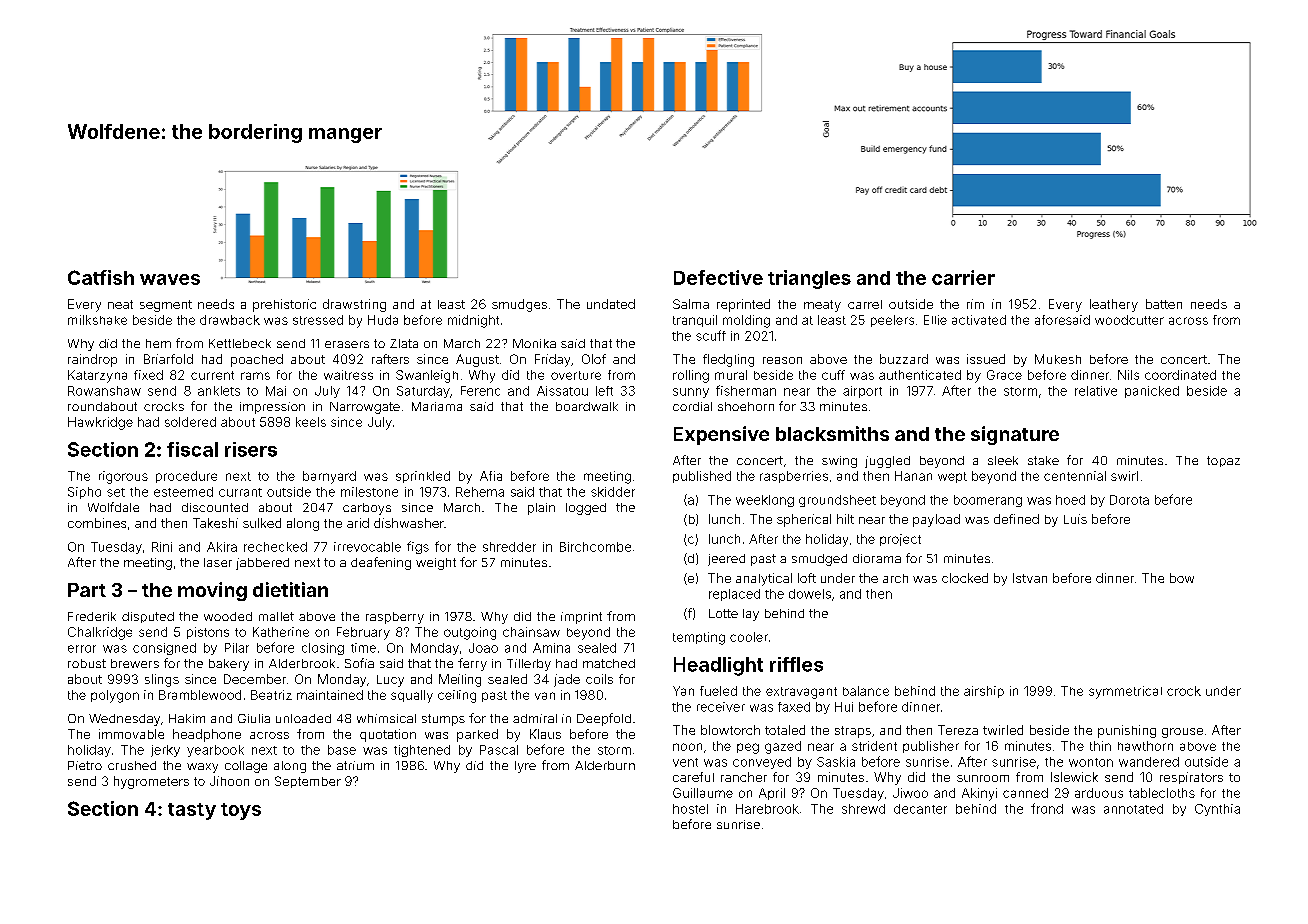  I want to click on Afia, so click(491, 476).
